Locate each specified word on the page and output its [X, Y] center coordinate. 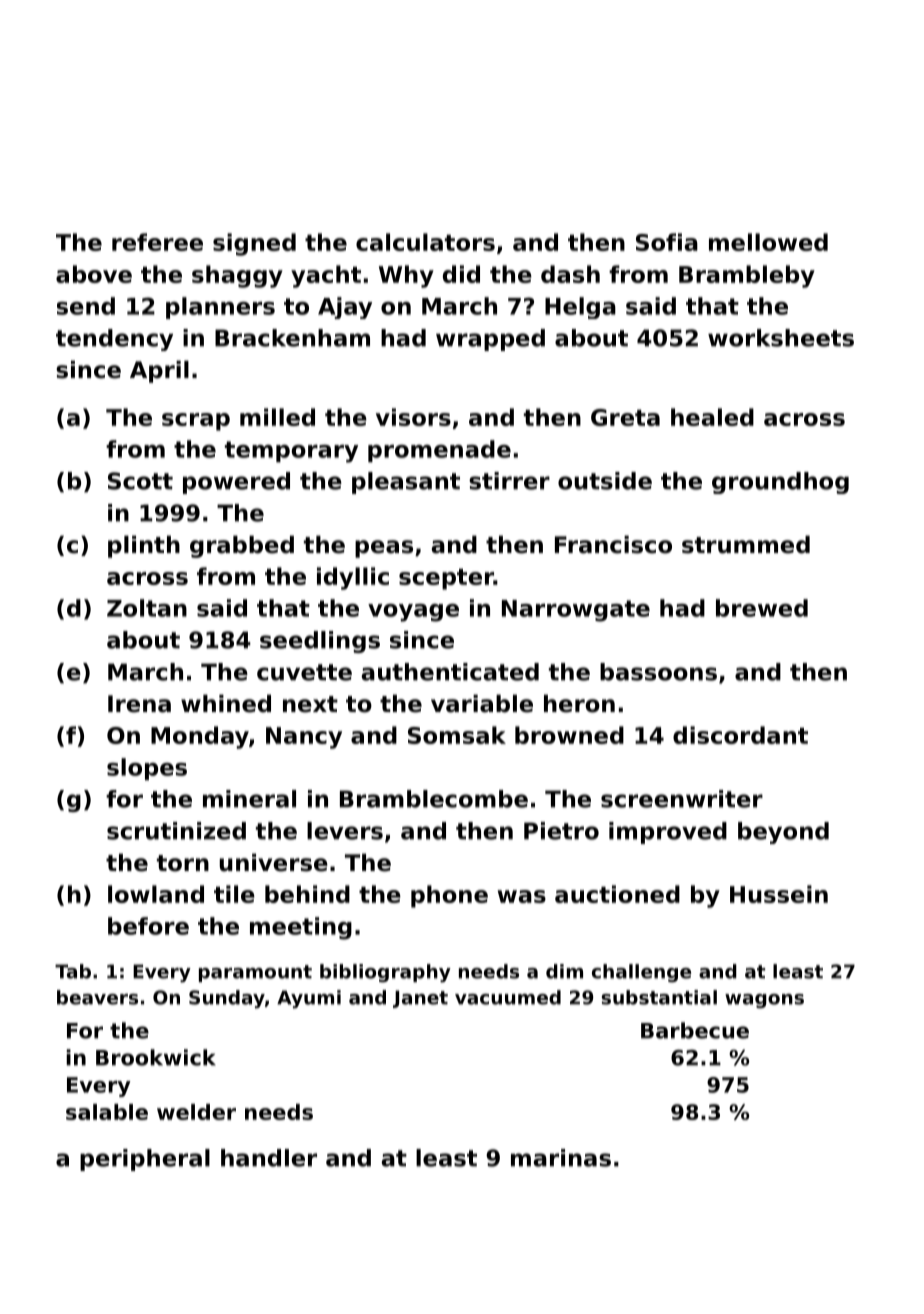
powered [236, 483]
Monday [200, 737]
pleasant [406, 483]
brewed [762, 608]
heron [579, 703]
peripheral [145, 1160]
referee [157, 242]
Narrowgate [576, 611]
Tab [73, 971]
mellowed [768, 242]
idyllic [353, 578]
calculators [425, 242]
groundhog [780, 483]
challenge [641, 973]
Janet [420, 999]
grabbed [242, 546]
